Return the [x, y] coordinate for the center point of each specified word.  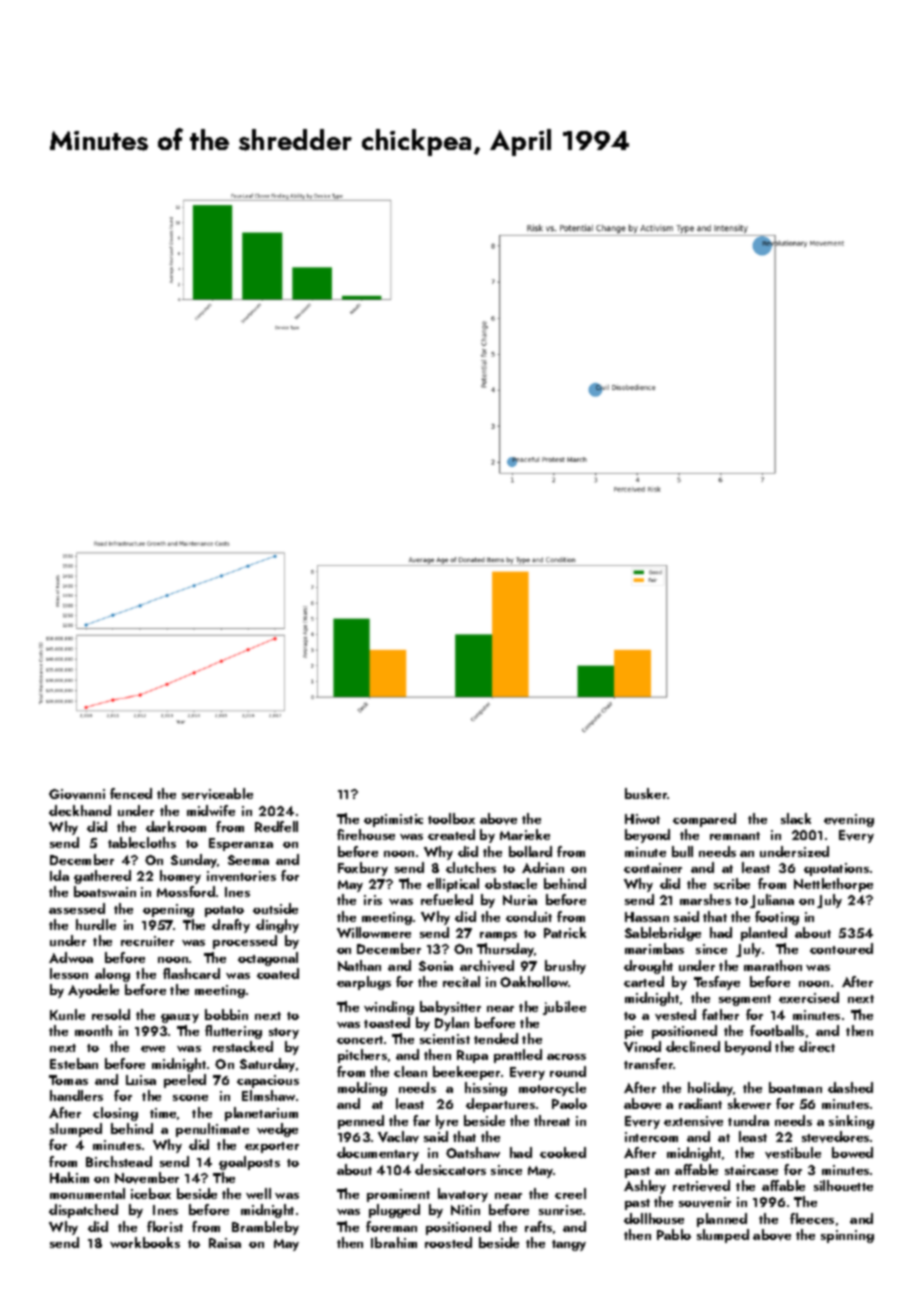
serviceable [217, 794]
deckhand [80, 810]
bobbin [226, 1014]
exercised [809, 997]
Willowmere [374, 932]
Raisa [225, 1243]
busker [646, 793]
